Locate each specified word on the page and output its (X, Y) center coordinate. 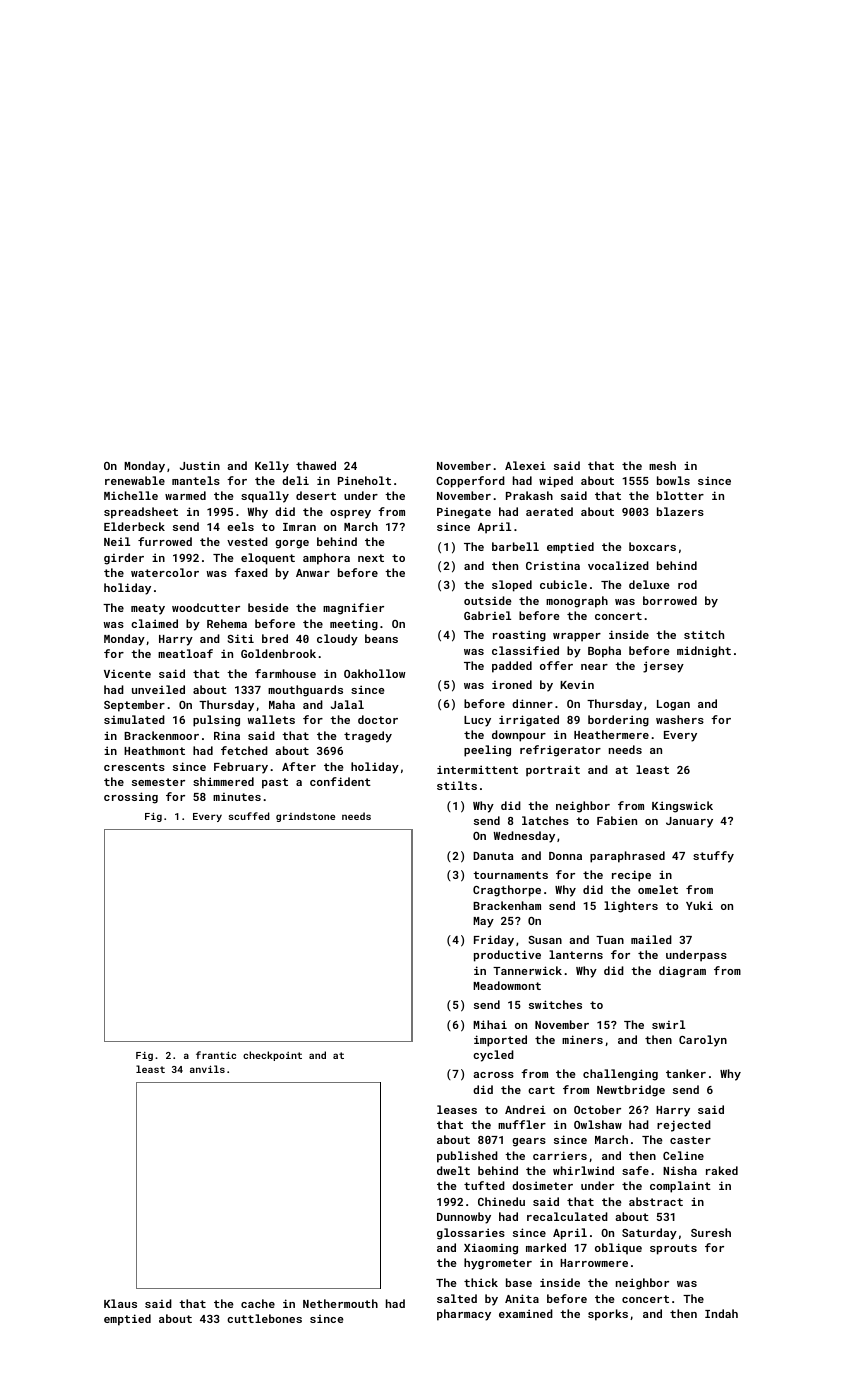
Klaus (120, 1303)
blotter (680, 495)
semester (158, 782)
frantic (216, 1055)
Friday (494, 941)
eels (240, 526)
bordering (618, 721)
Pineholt (364, 480)
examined (526, 1313)
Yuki (699, 905)
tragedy (368, 737)
